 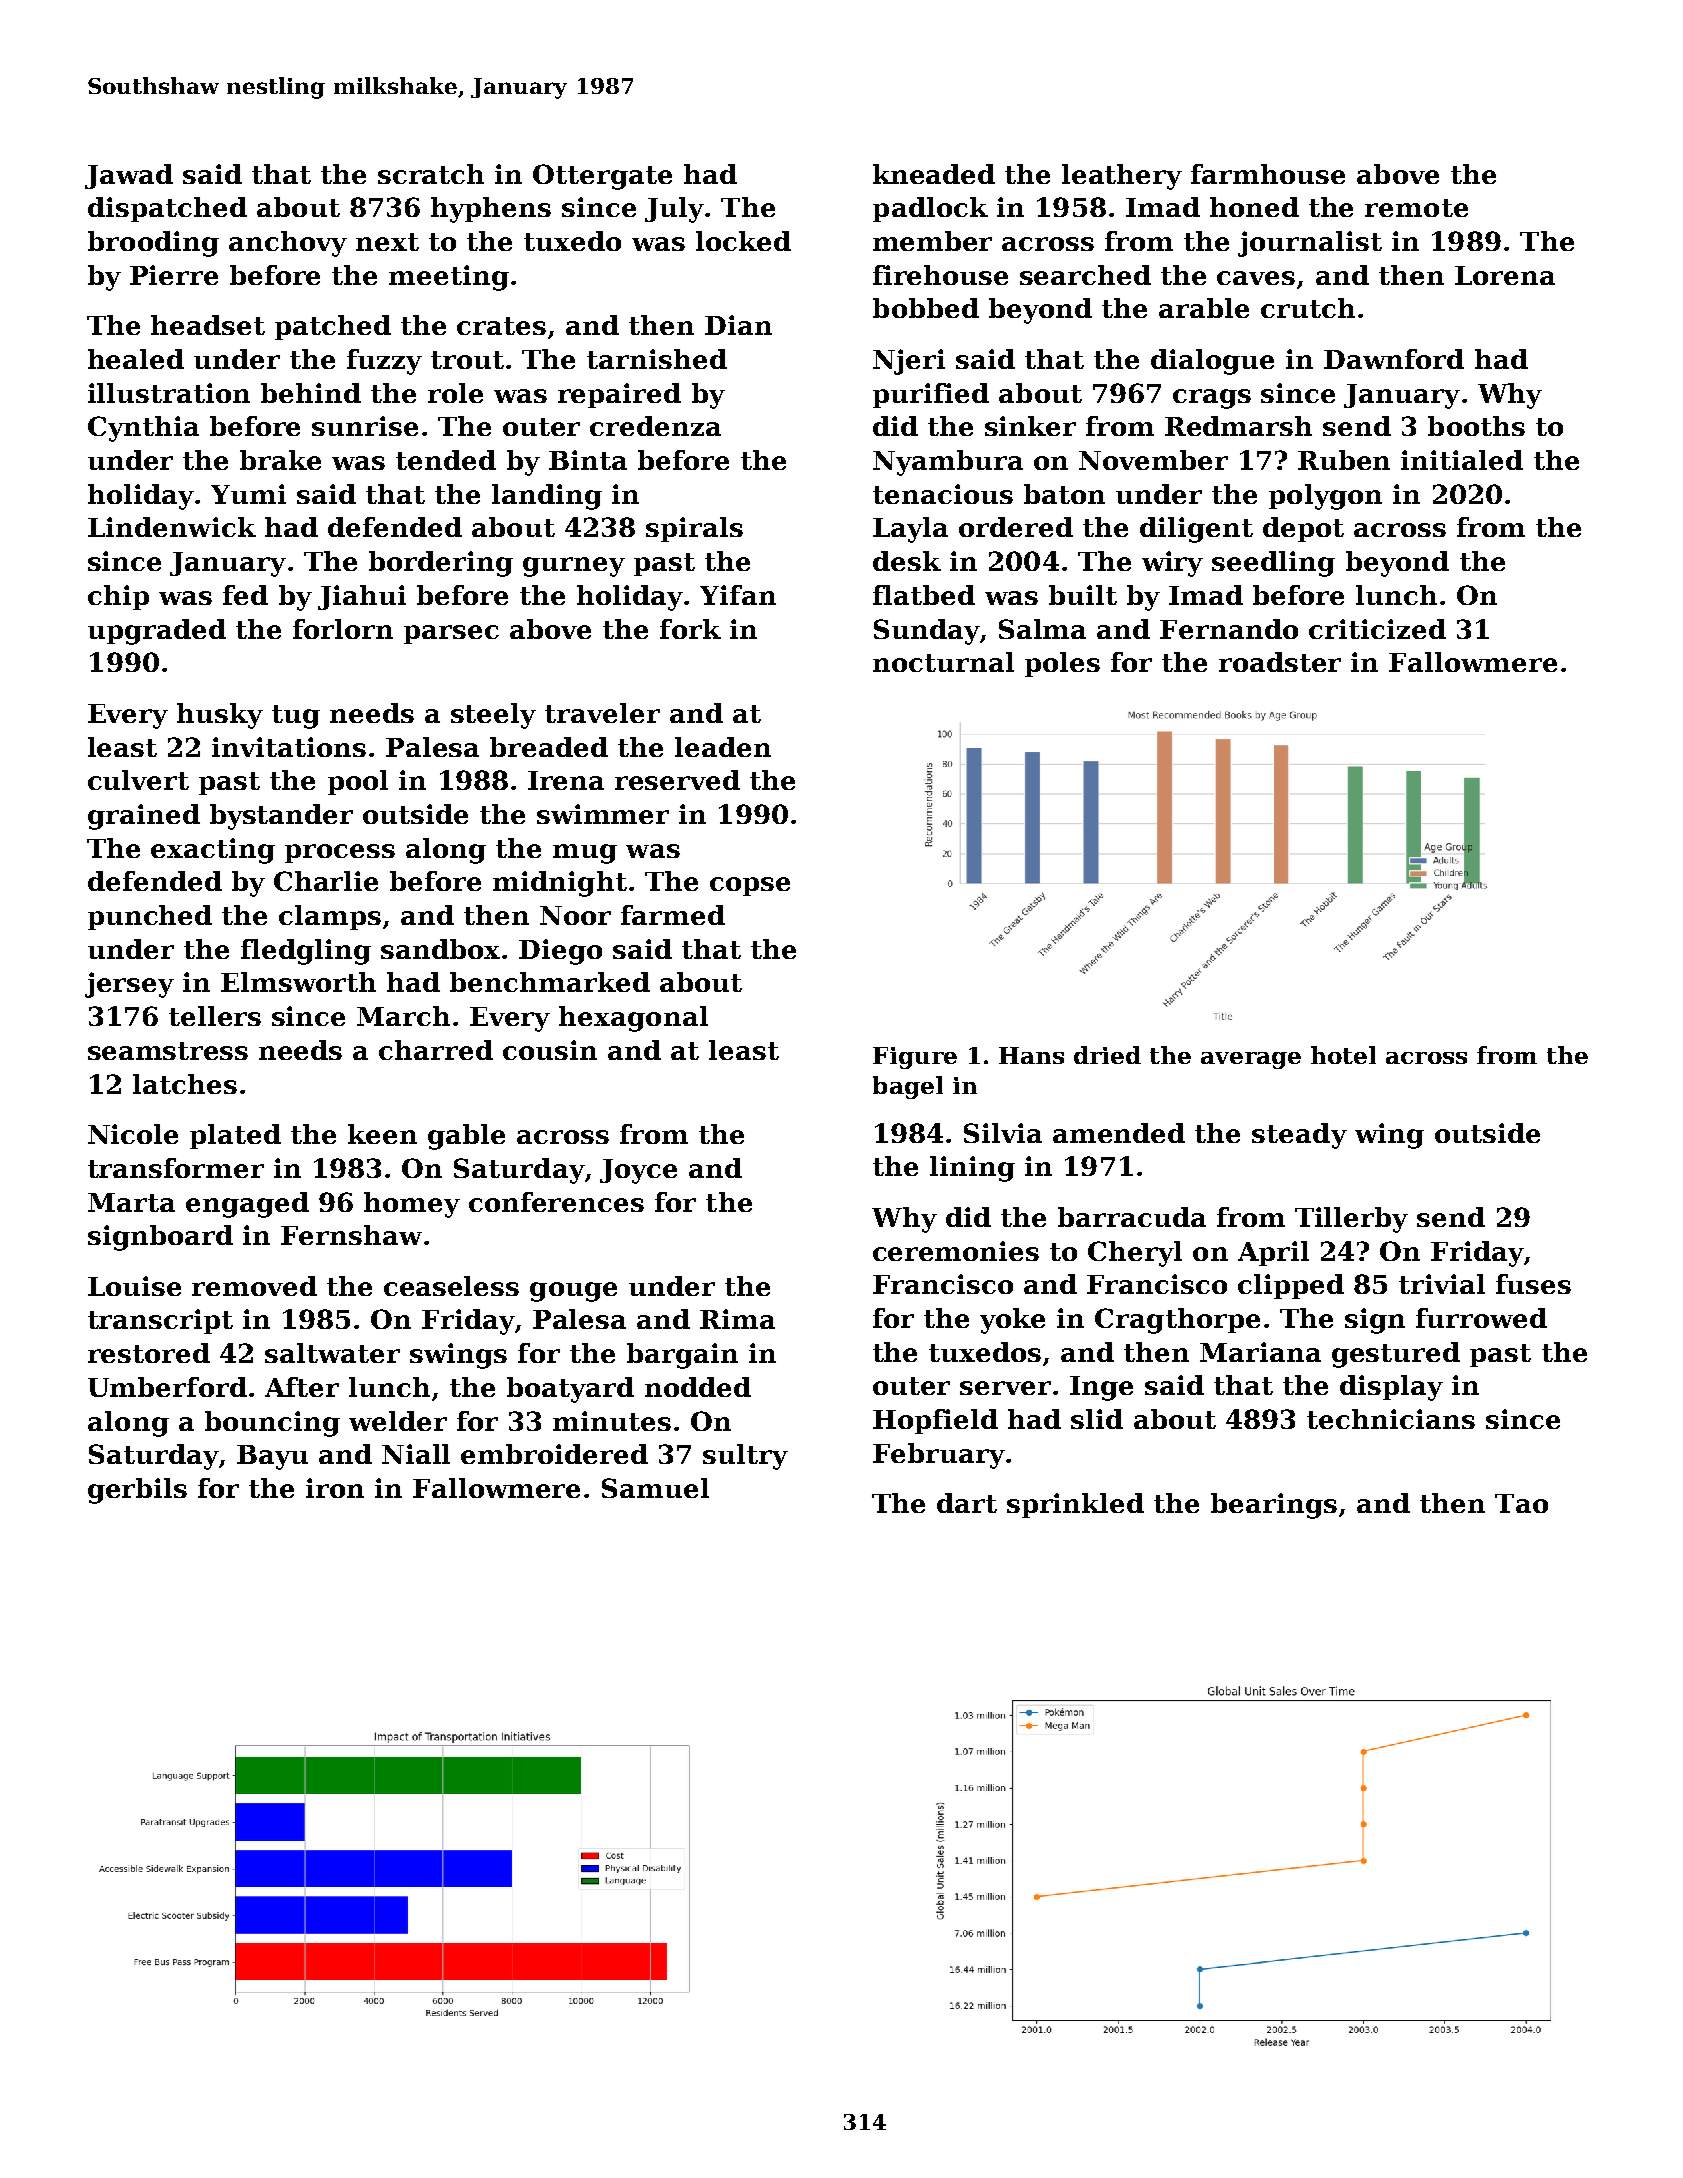 What do you see at coordinates (1122, 177) in the page?
I see `leathery` at bounding box center [1122, 177].
